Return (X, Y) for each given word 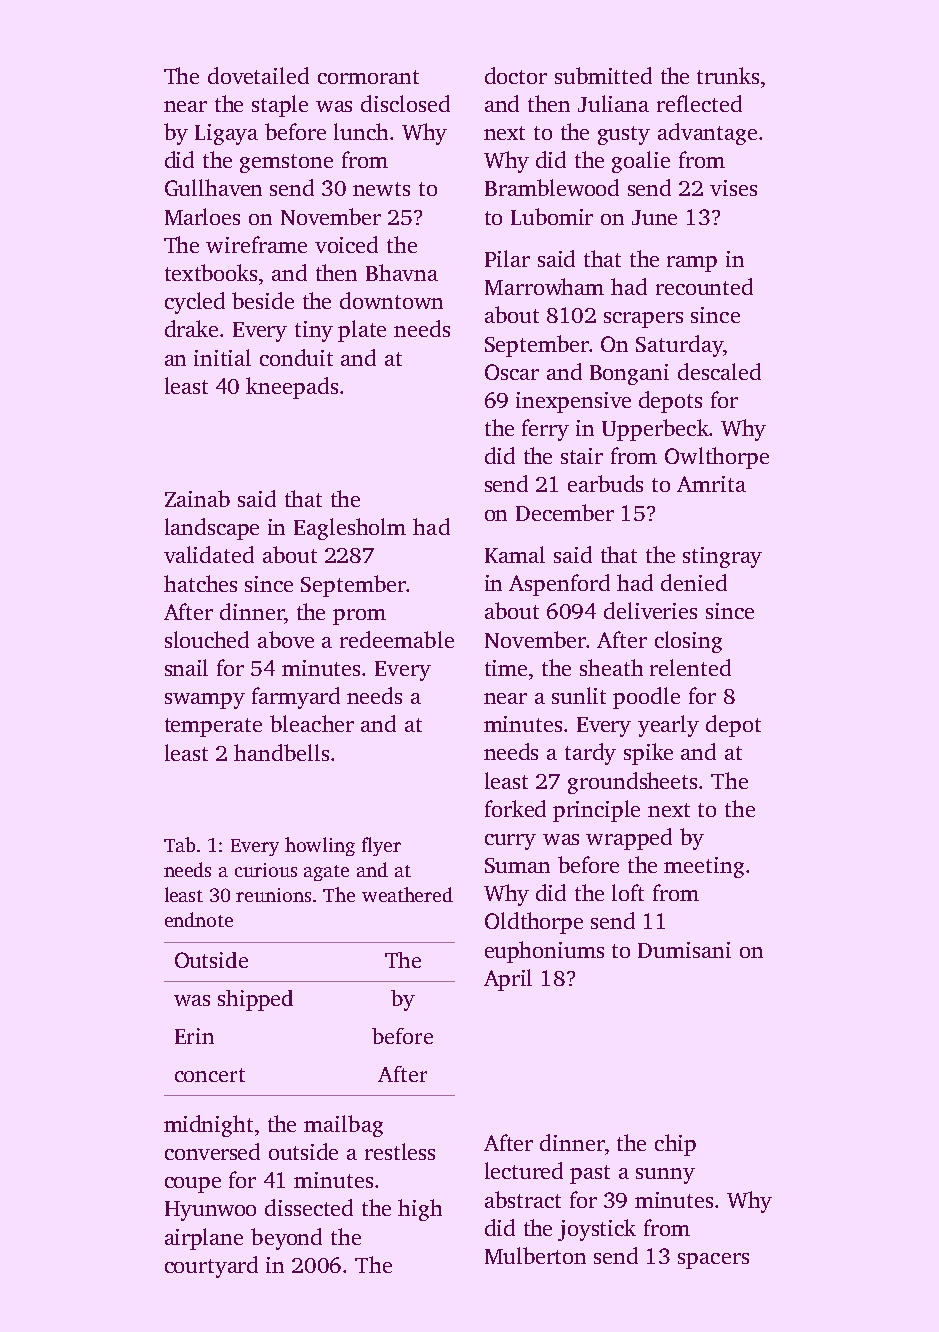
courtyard (211, 1267)
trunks (728, 75)
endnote (199, 919)
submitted (603, 75)
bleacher (312, 723)
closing (688, 642)
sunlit (579, 695)
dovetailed (258, 75)
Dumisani (684, 950)
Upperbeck (655, 430)
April (508, 980)
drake (191, 328)
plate (362, 331)
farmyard (296, 698)
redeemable (397, 639)
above (286, 639)
